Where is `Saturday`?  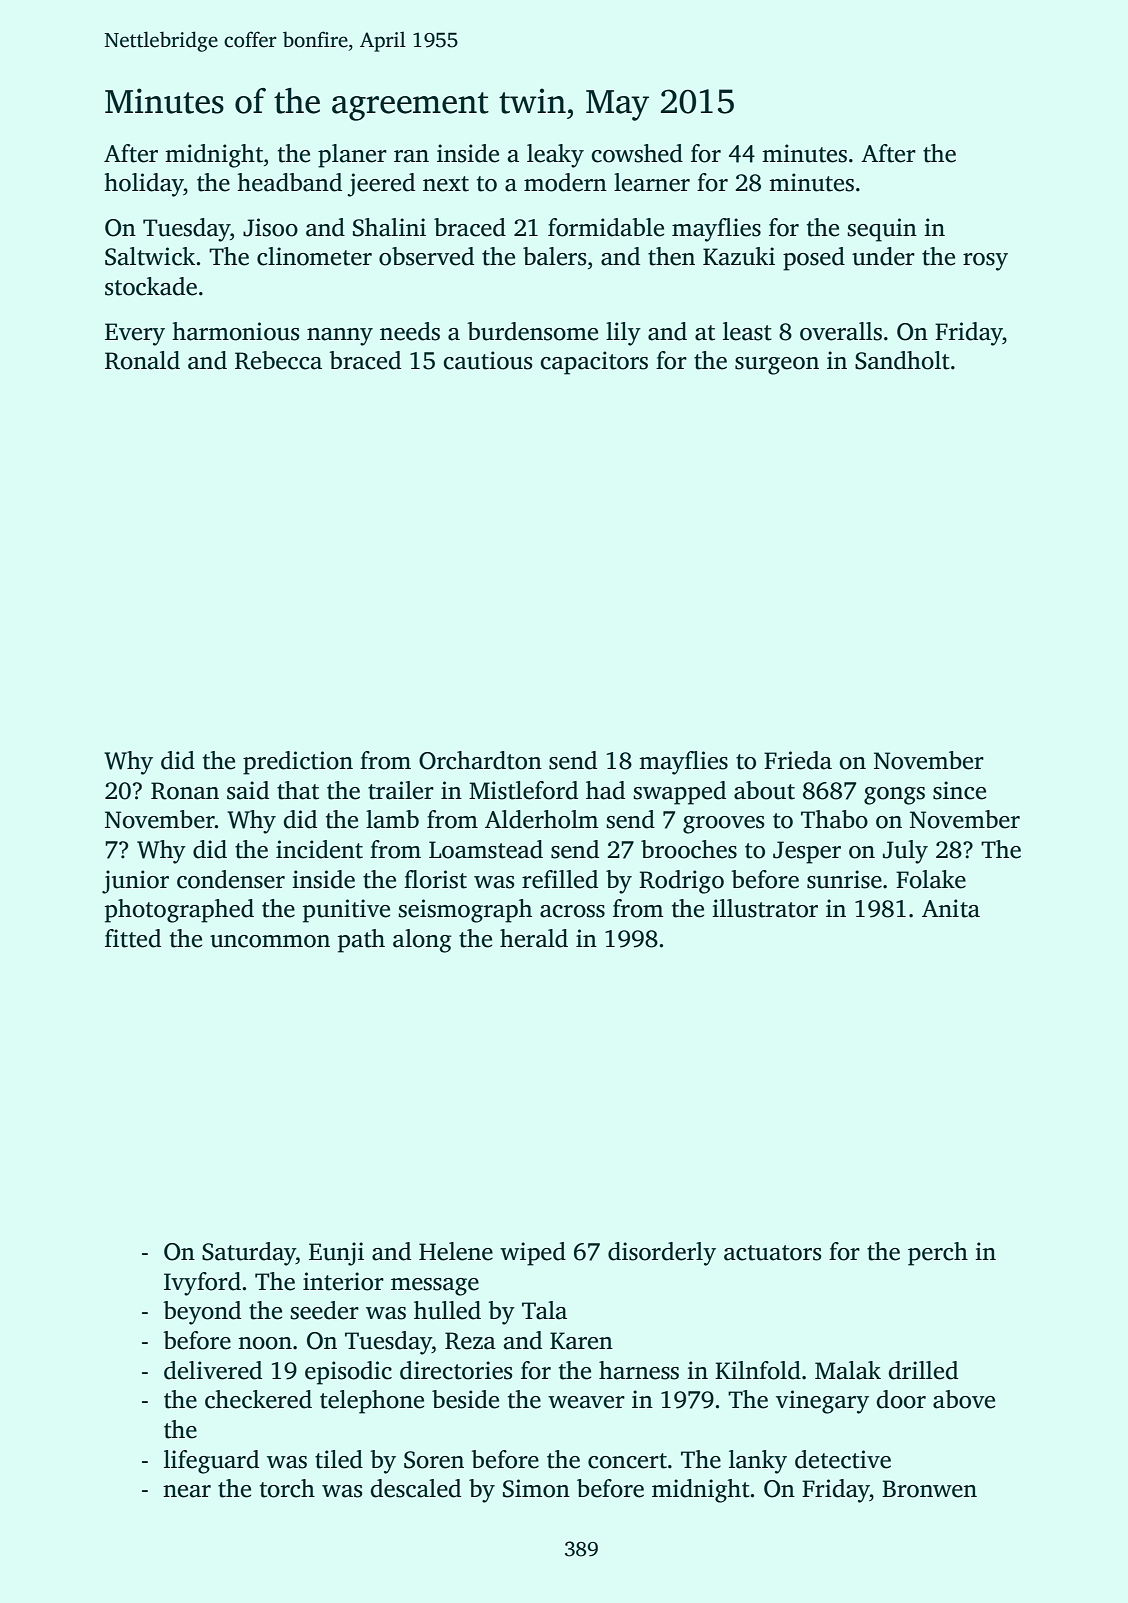 Saturday is located at coordinates (249, 1254).
